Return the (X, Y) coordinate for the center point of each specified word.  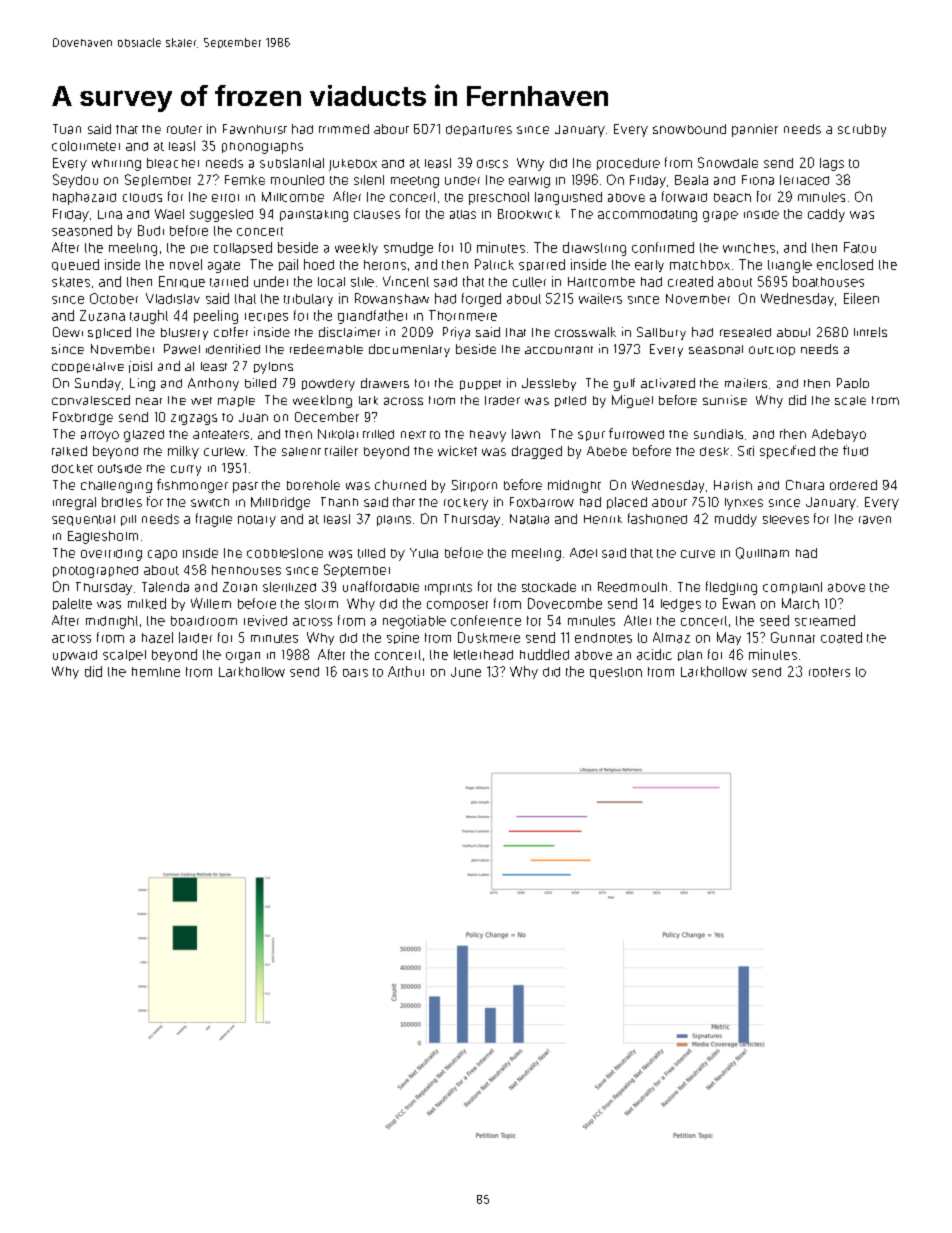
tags (832, 164)
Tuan (67, 129)
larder (195, 637)
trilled (378, 434)
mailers (746, 383)
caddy (826, 215)
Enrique (182, 282)
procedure (628, 164)
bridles (122, 502)
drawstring (594, 249)
